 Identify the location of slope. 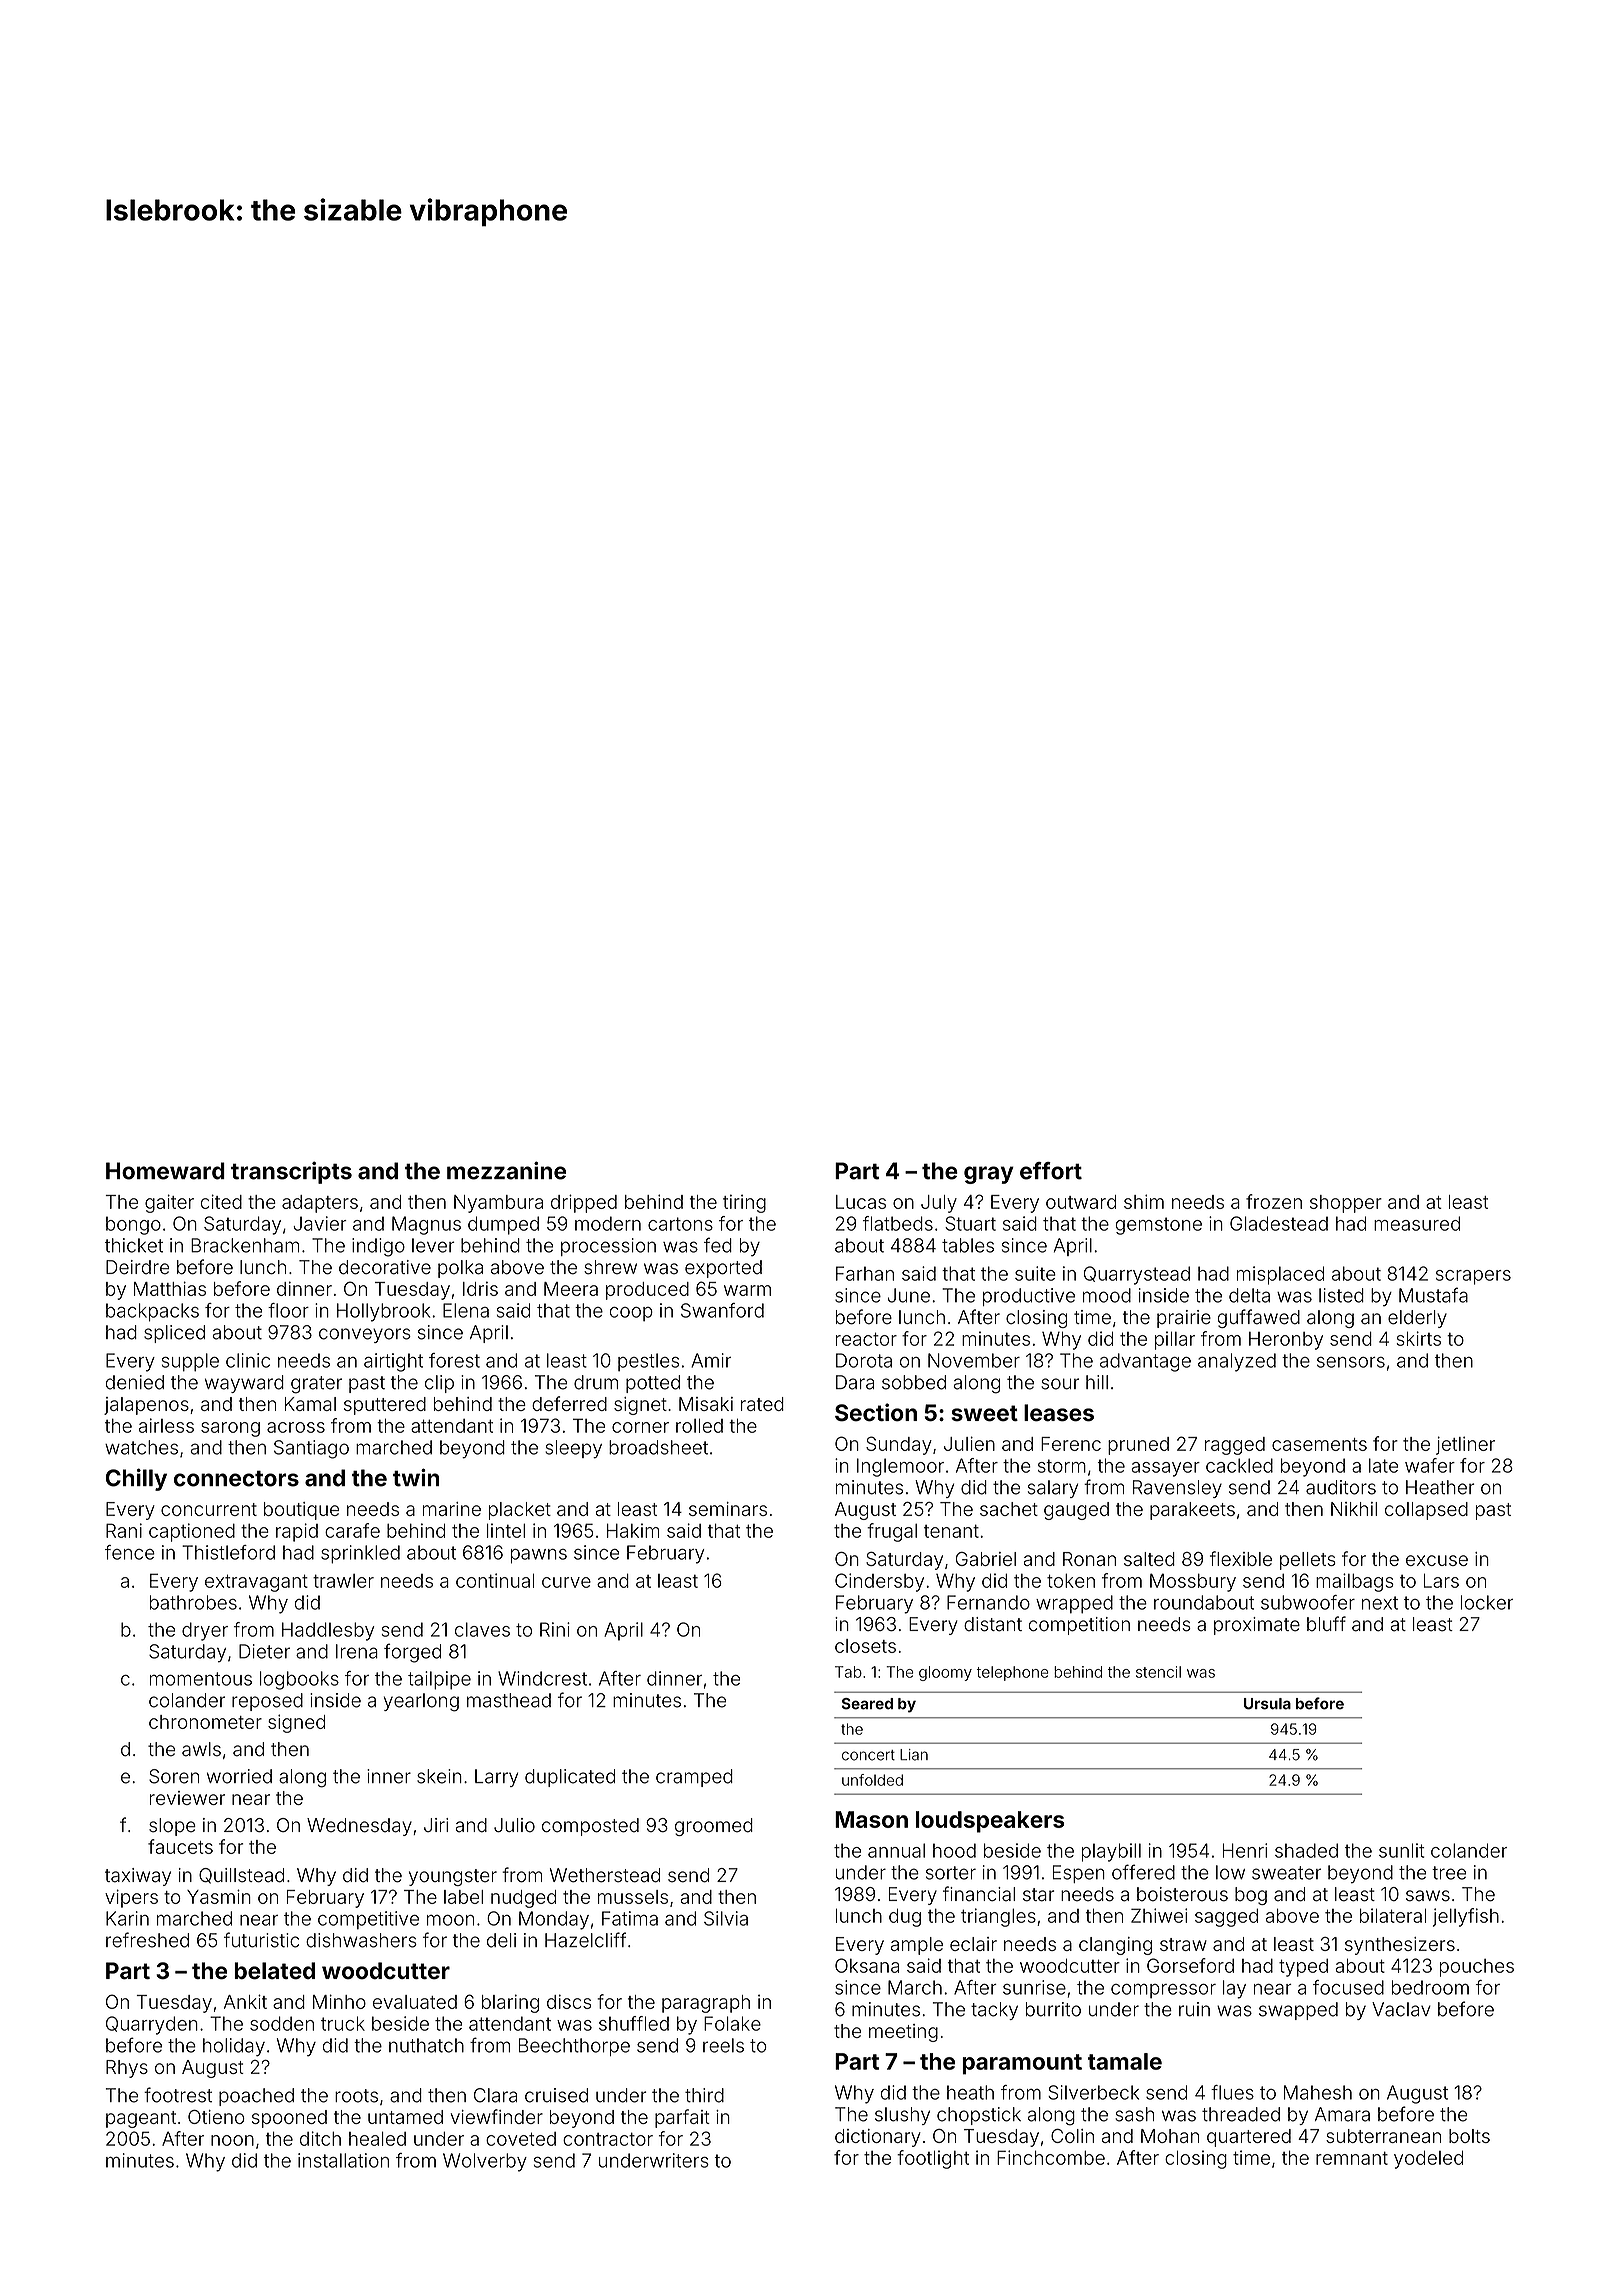
(172, 1827).
